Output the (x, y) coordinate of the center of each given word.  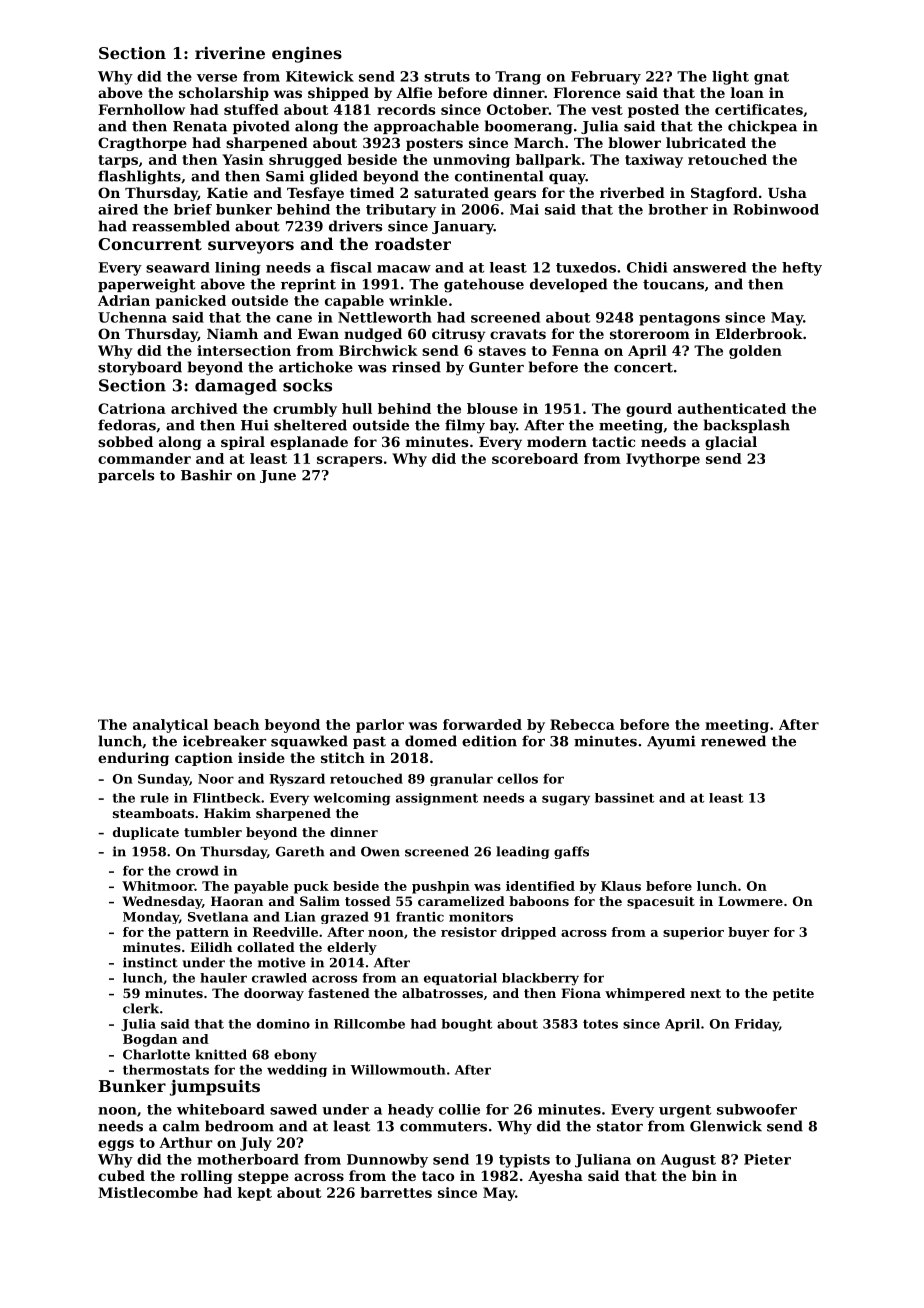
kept (255, 1194)
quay (567, 179)
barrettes (396, 1192)
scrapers (350, 461)
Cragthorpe (142, 144)
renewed (733, 741)
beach (236, 724)
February (606, 78)
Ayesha (555, 1177)
